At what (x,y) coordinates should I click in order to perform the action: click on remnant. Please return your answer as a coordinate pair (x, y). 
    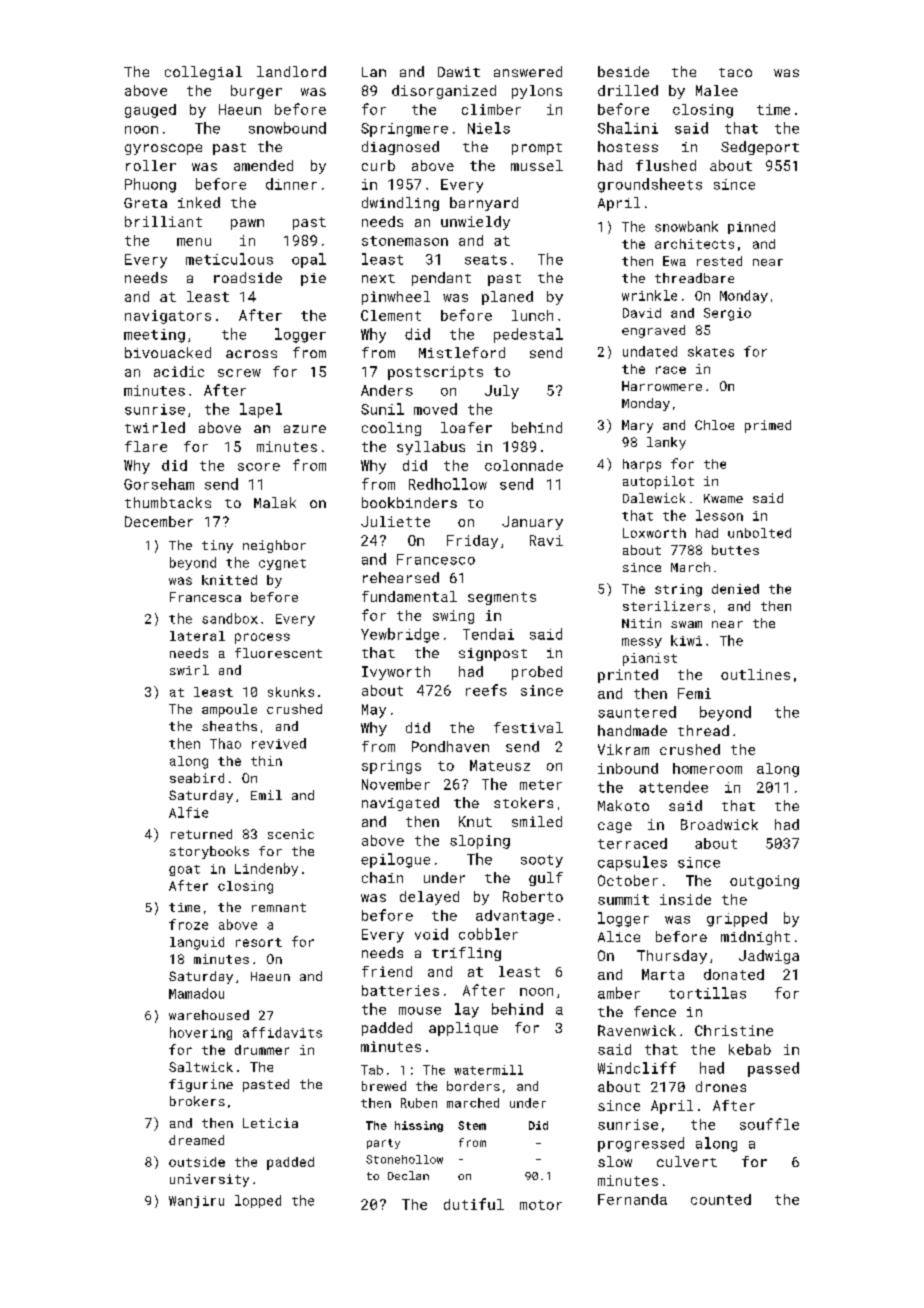
    Looking at the image, I should click on (279, 907).
